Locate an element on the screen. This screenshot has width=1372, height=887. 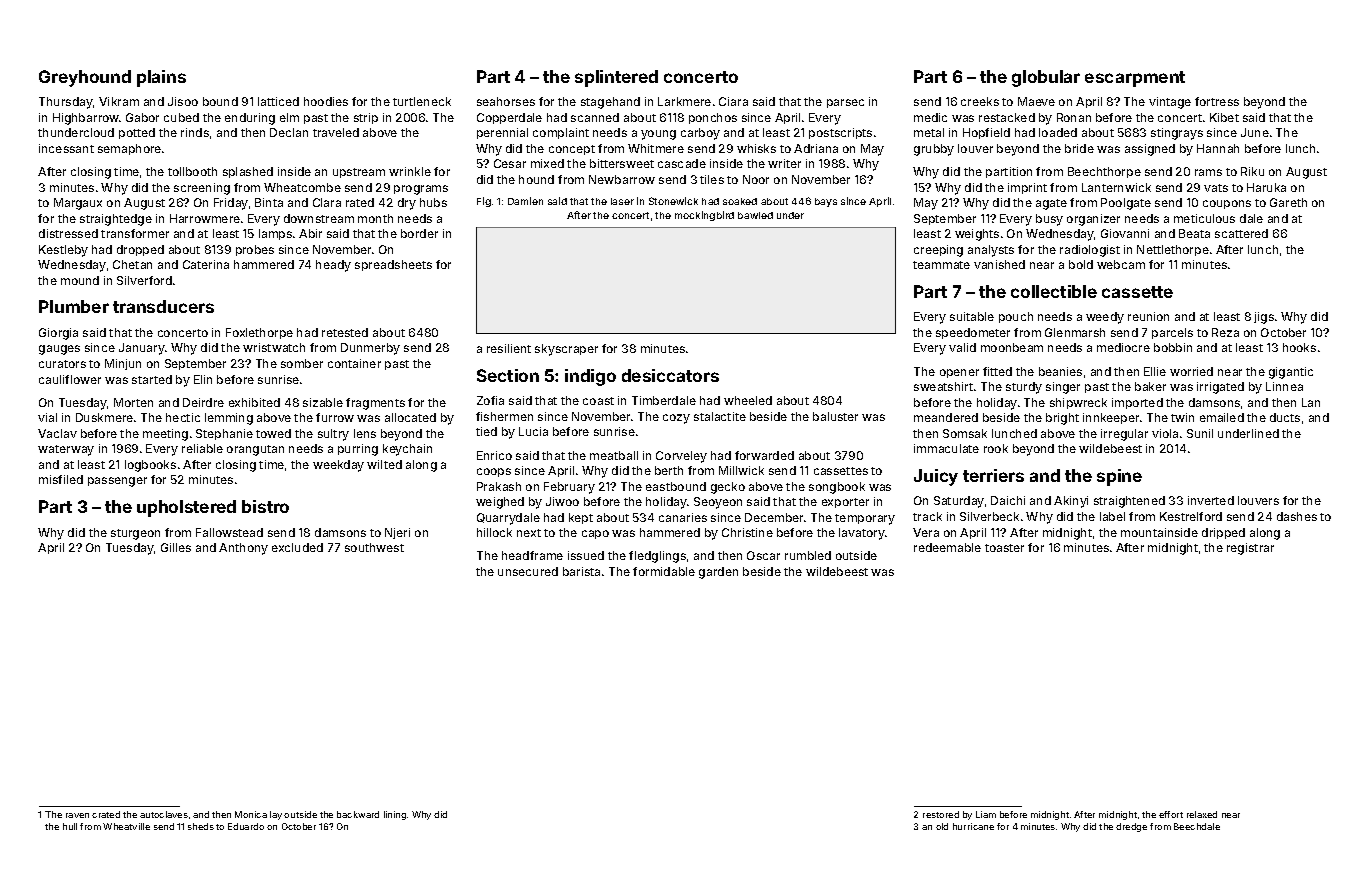
elm is located at coordinates (289, 117).
